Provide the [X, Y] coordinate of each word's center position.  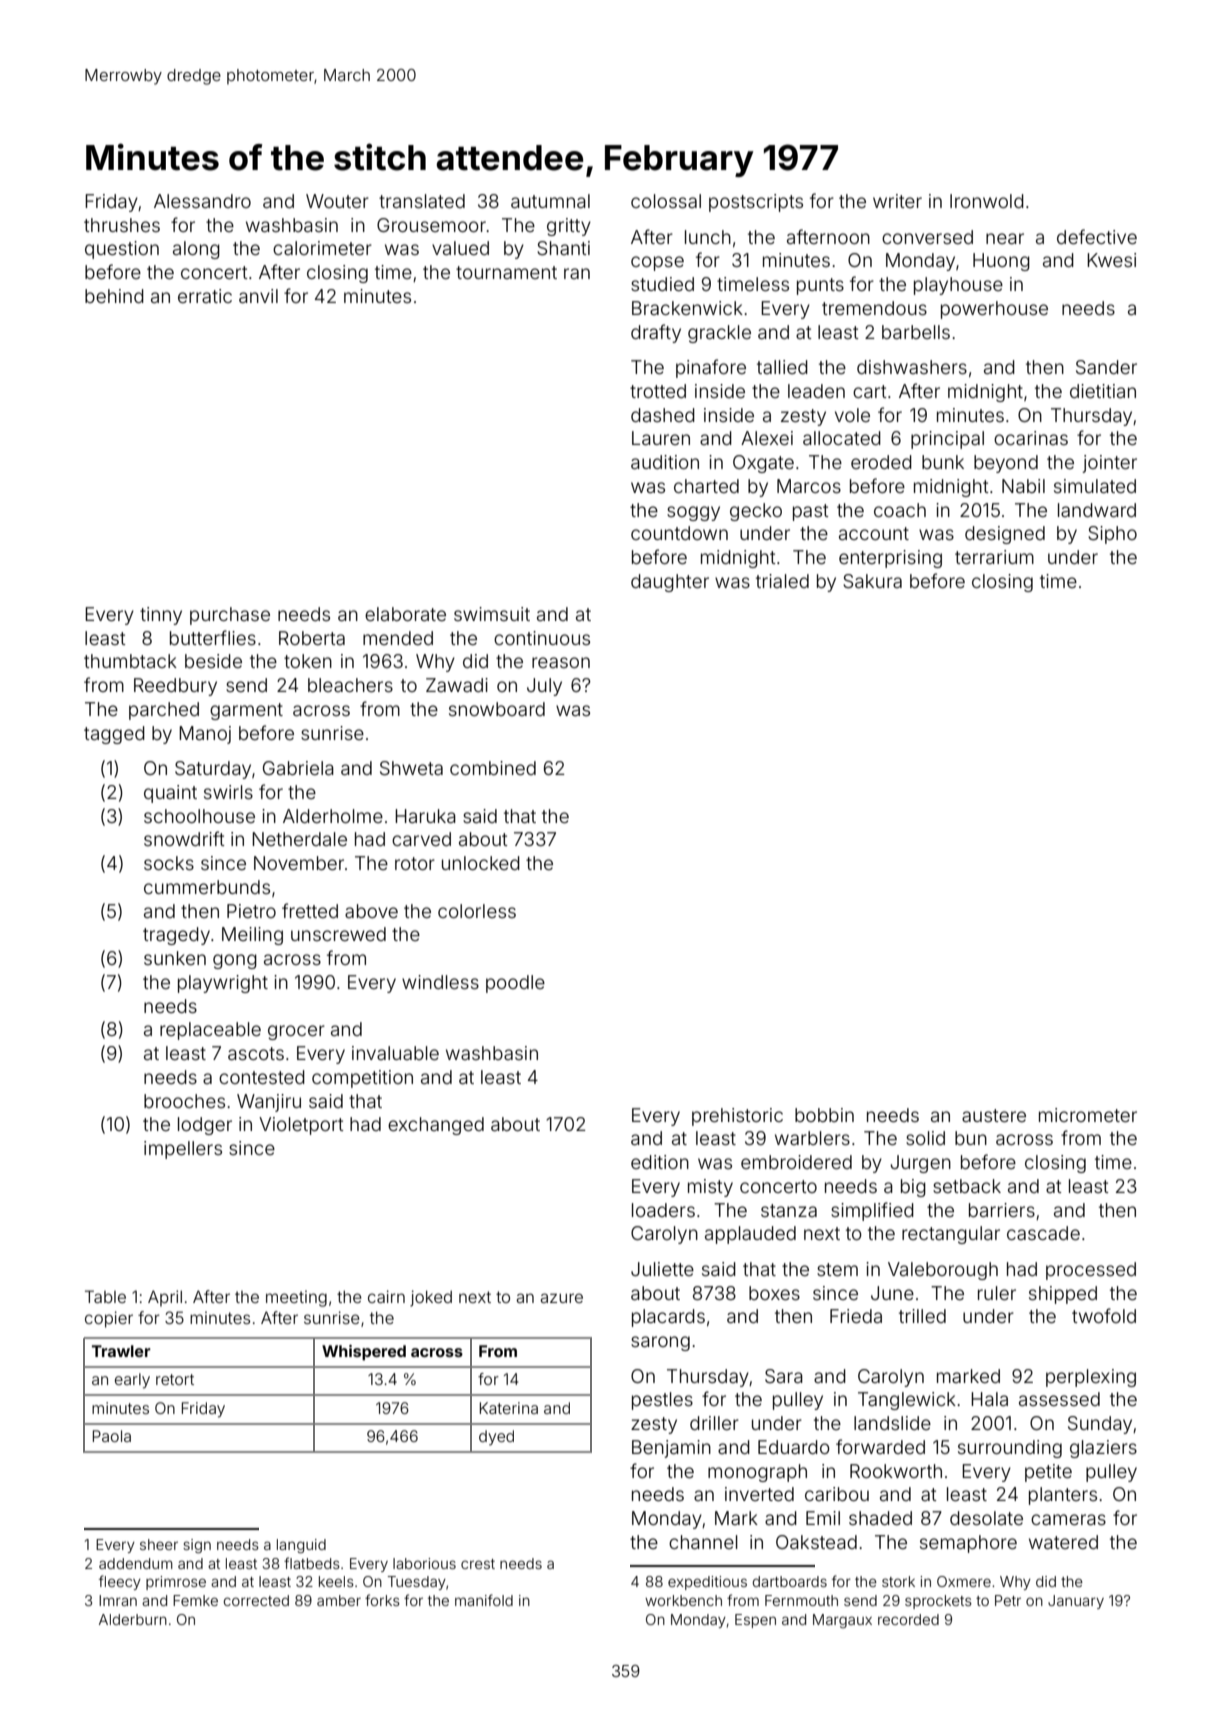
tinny [161, 616]
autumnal [550, 201]
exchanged [436, 1126]
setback [967, 1186]
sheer [159, 1544]
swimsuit [492, 614]
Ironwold [987, 201]
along [196, 250]
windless [440, 982]
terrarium [994, 557]
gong [235, 961]
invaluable [395, 1053]
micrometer [1088, 1115]
